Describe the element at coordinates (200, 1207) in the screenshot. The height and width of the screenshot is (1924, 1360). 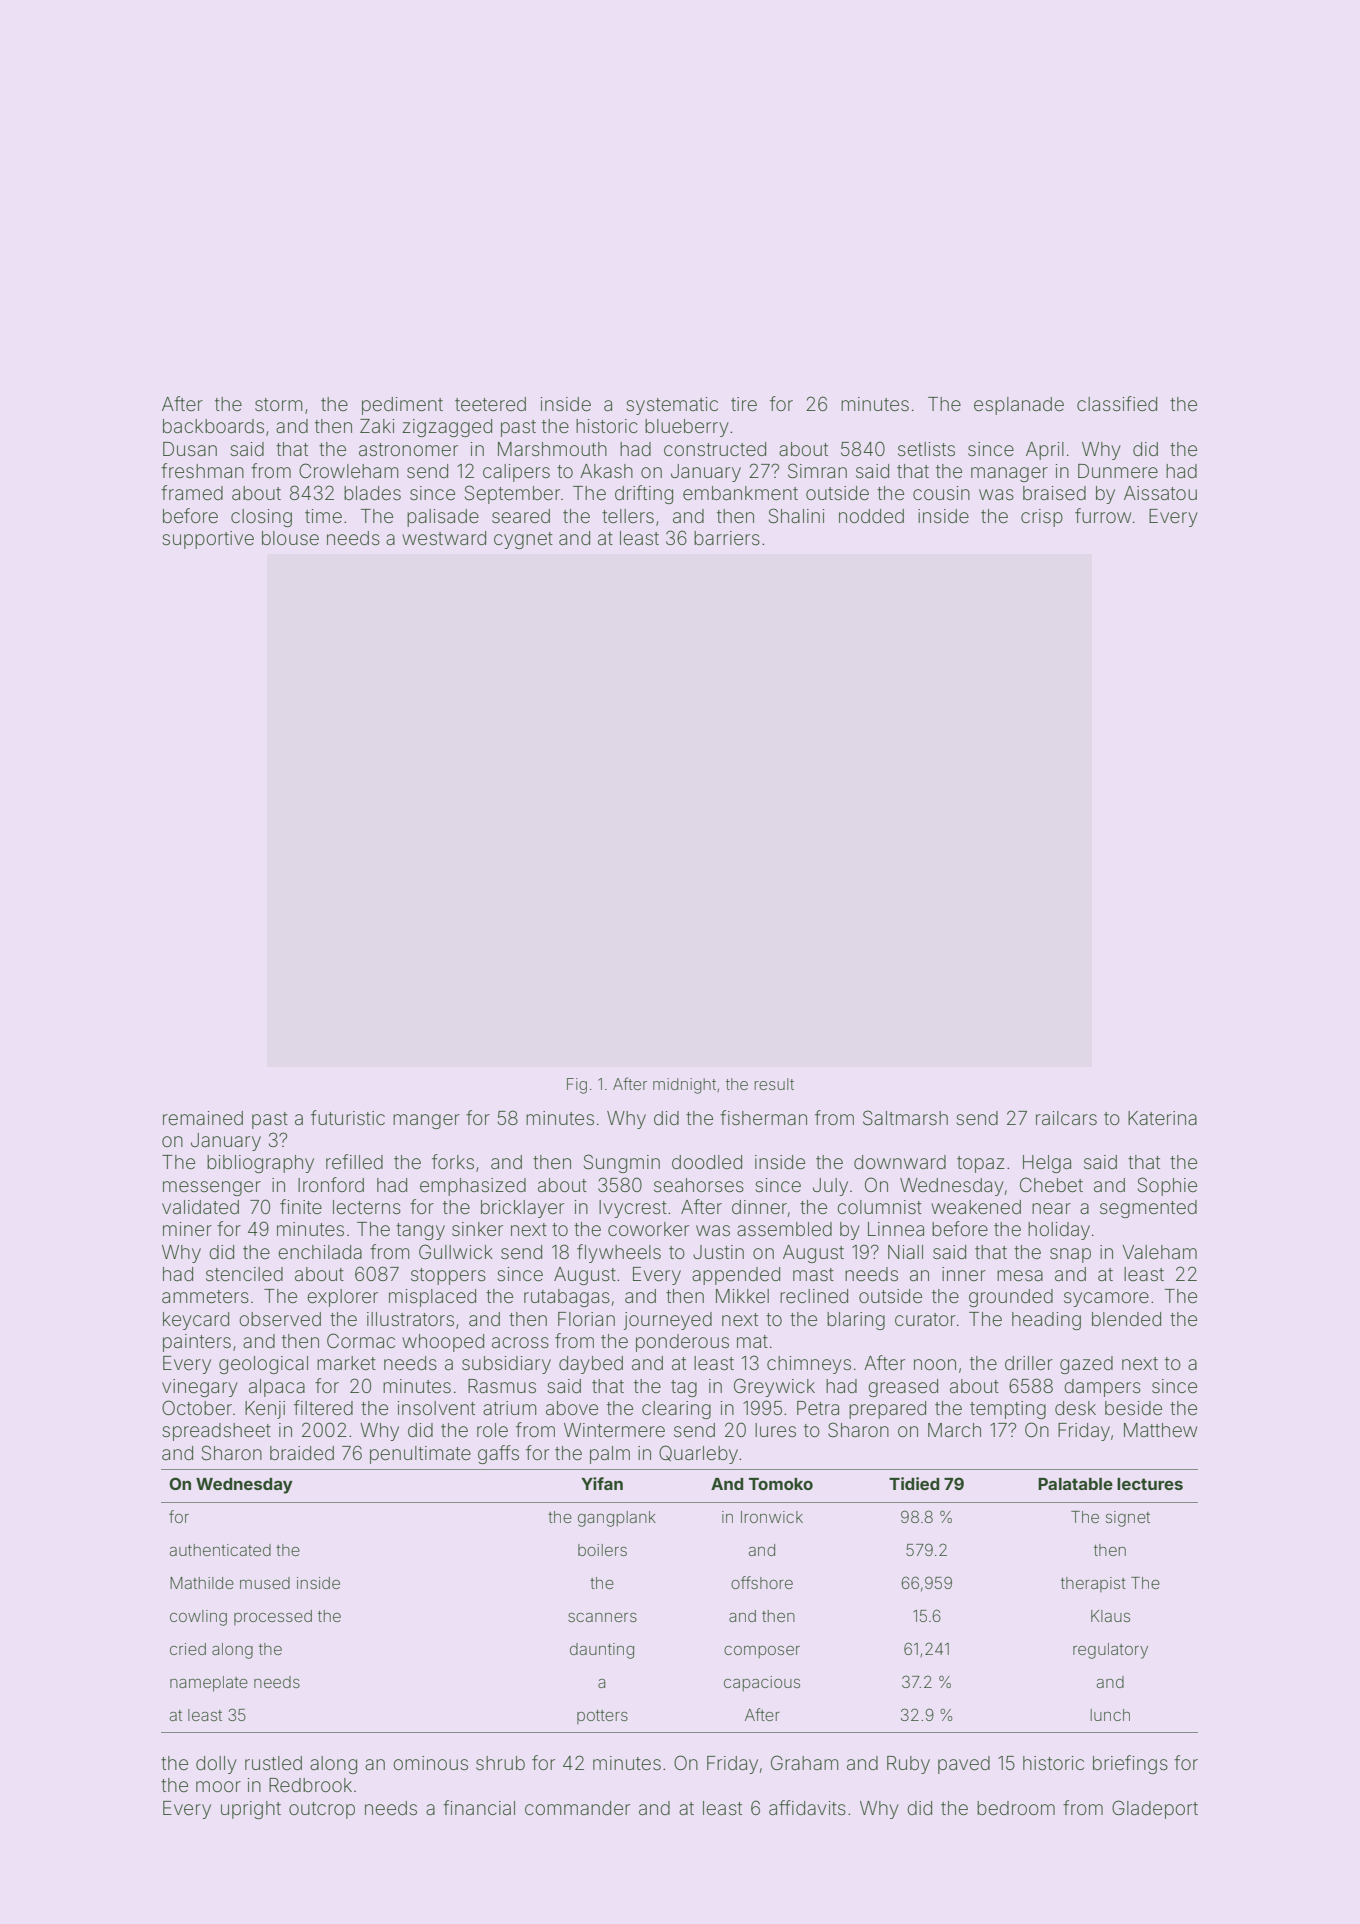
I see `validated` at that location.
